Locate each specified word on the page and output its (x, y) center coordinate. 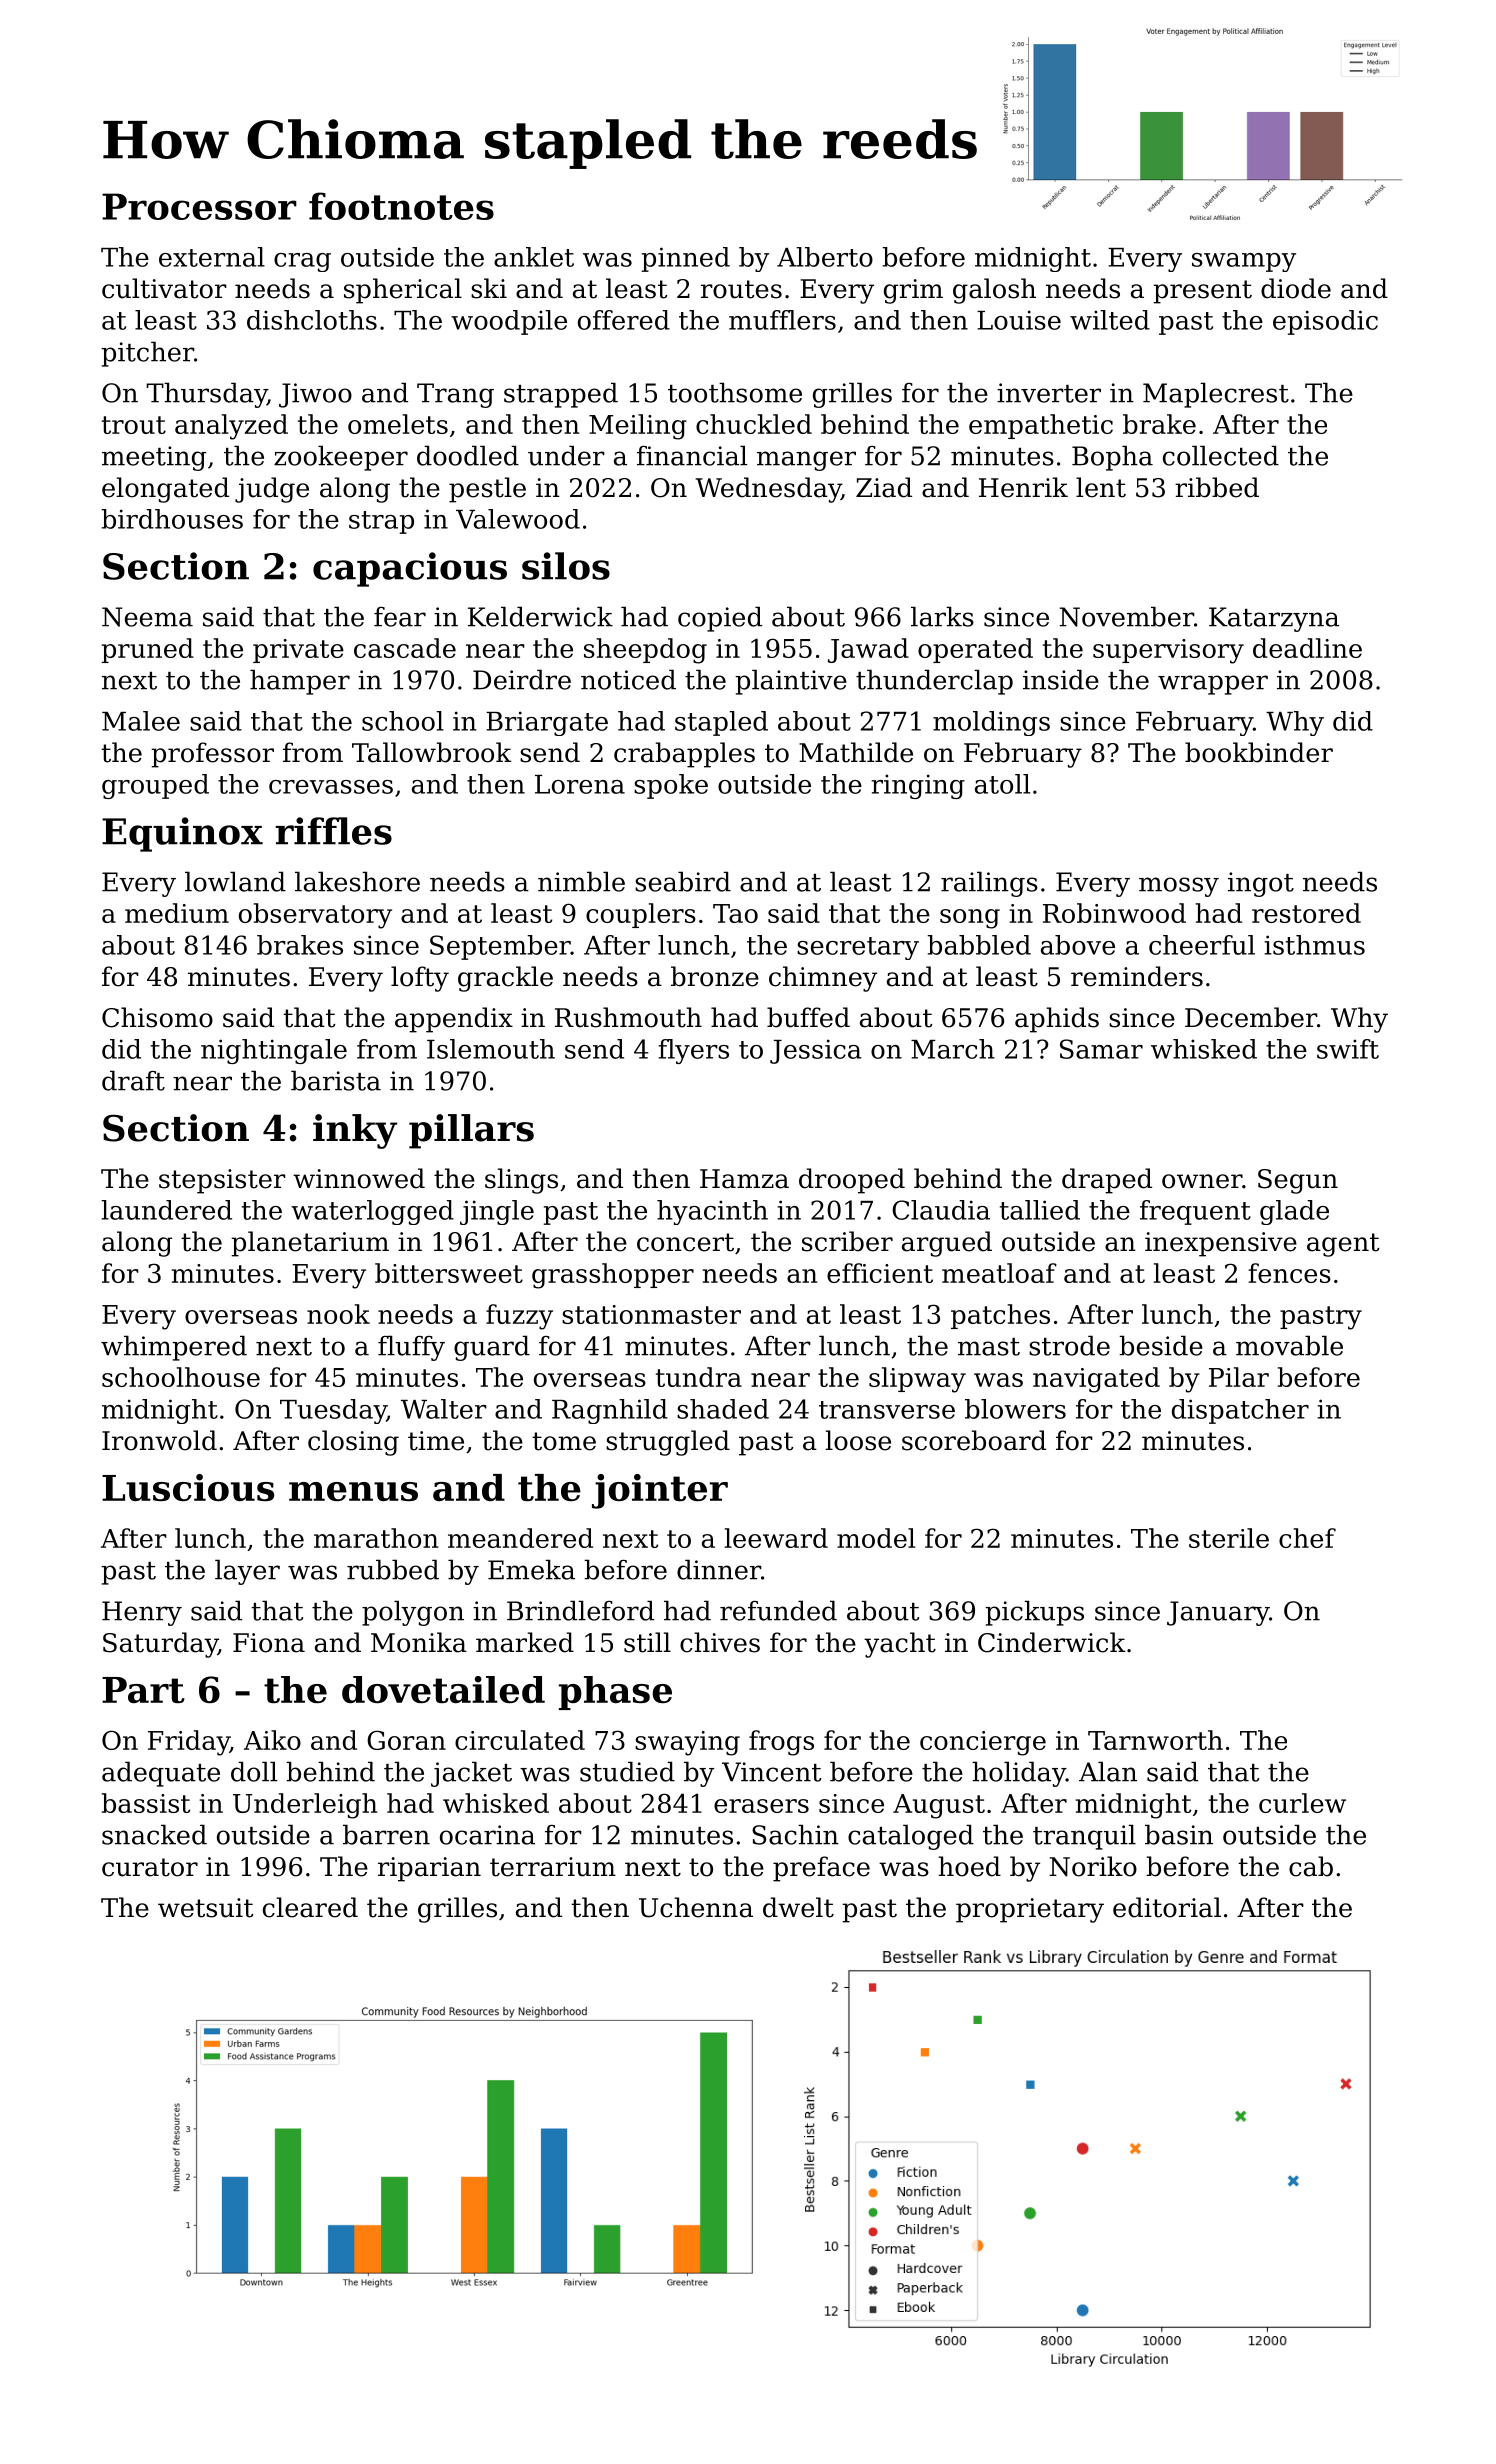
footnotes (401, 206)
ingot (1261, 884)
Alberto (825, 257)
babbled (979, 945)
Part (143, 1690)
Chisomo (157, 1017)
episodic (1325, 322)
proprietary (1030, 1910)
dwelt (798, 1907)
